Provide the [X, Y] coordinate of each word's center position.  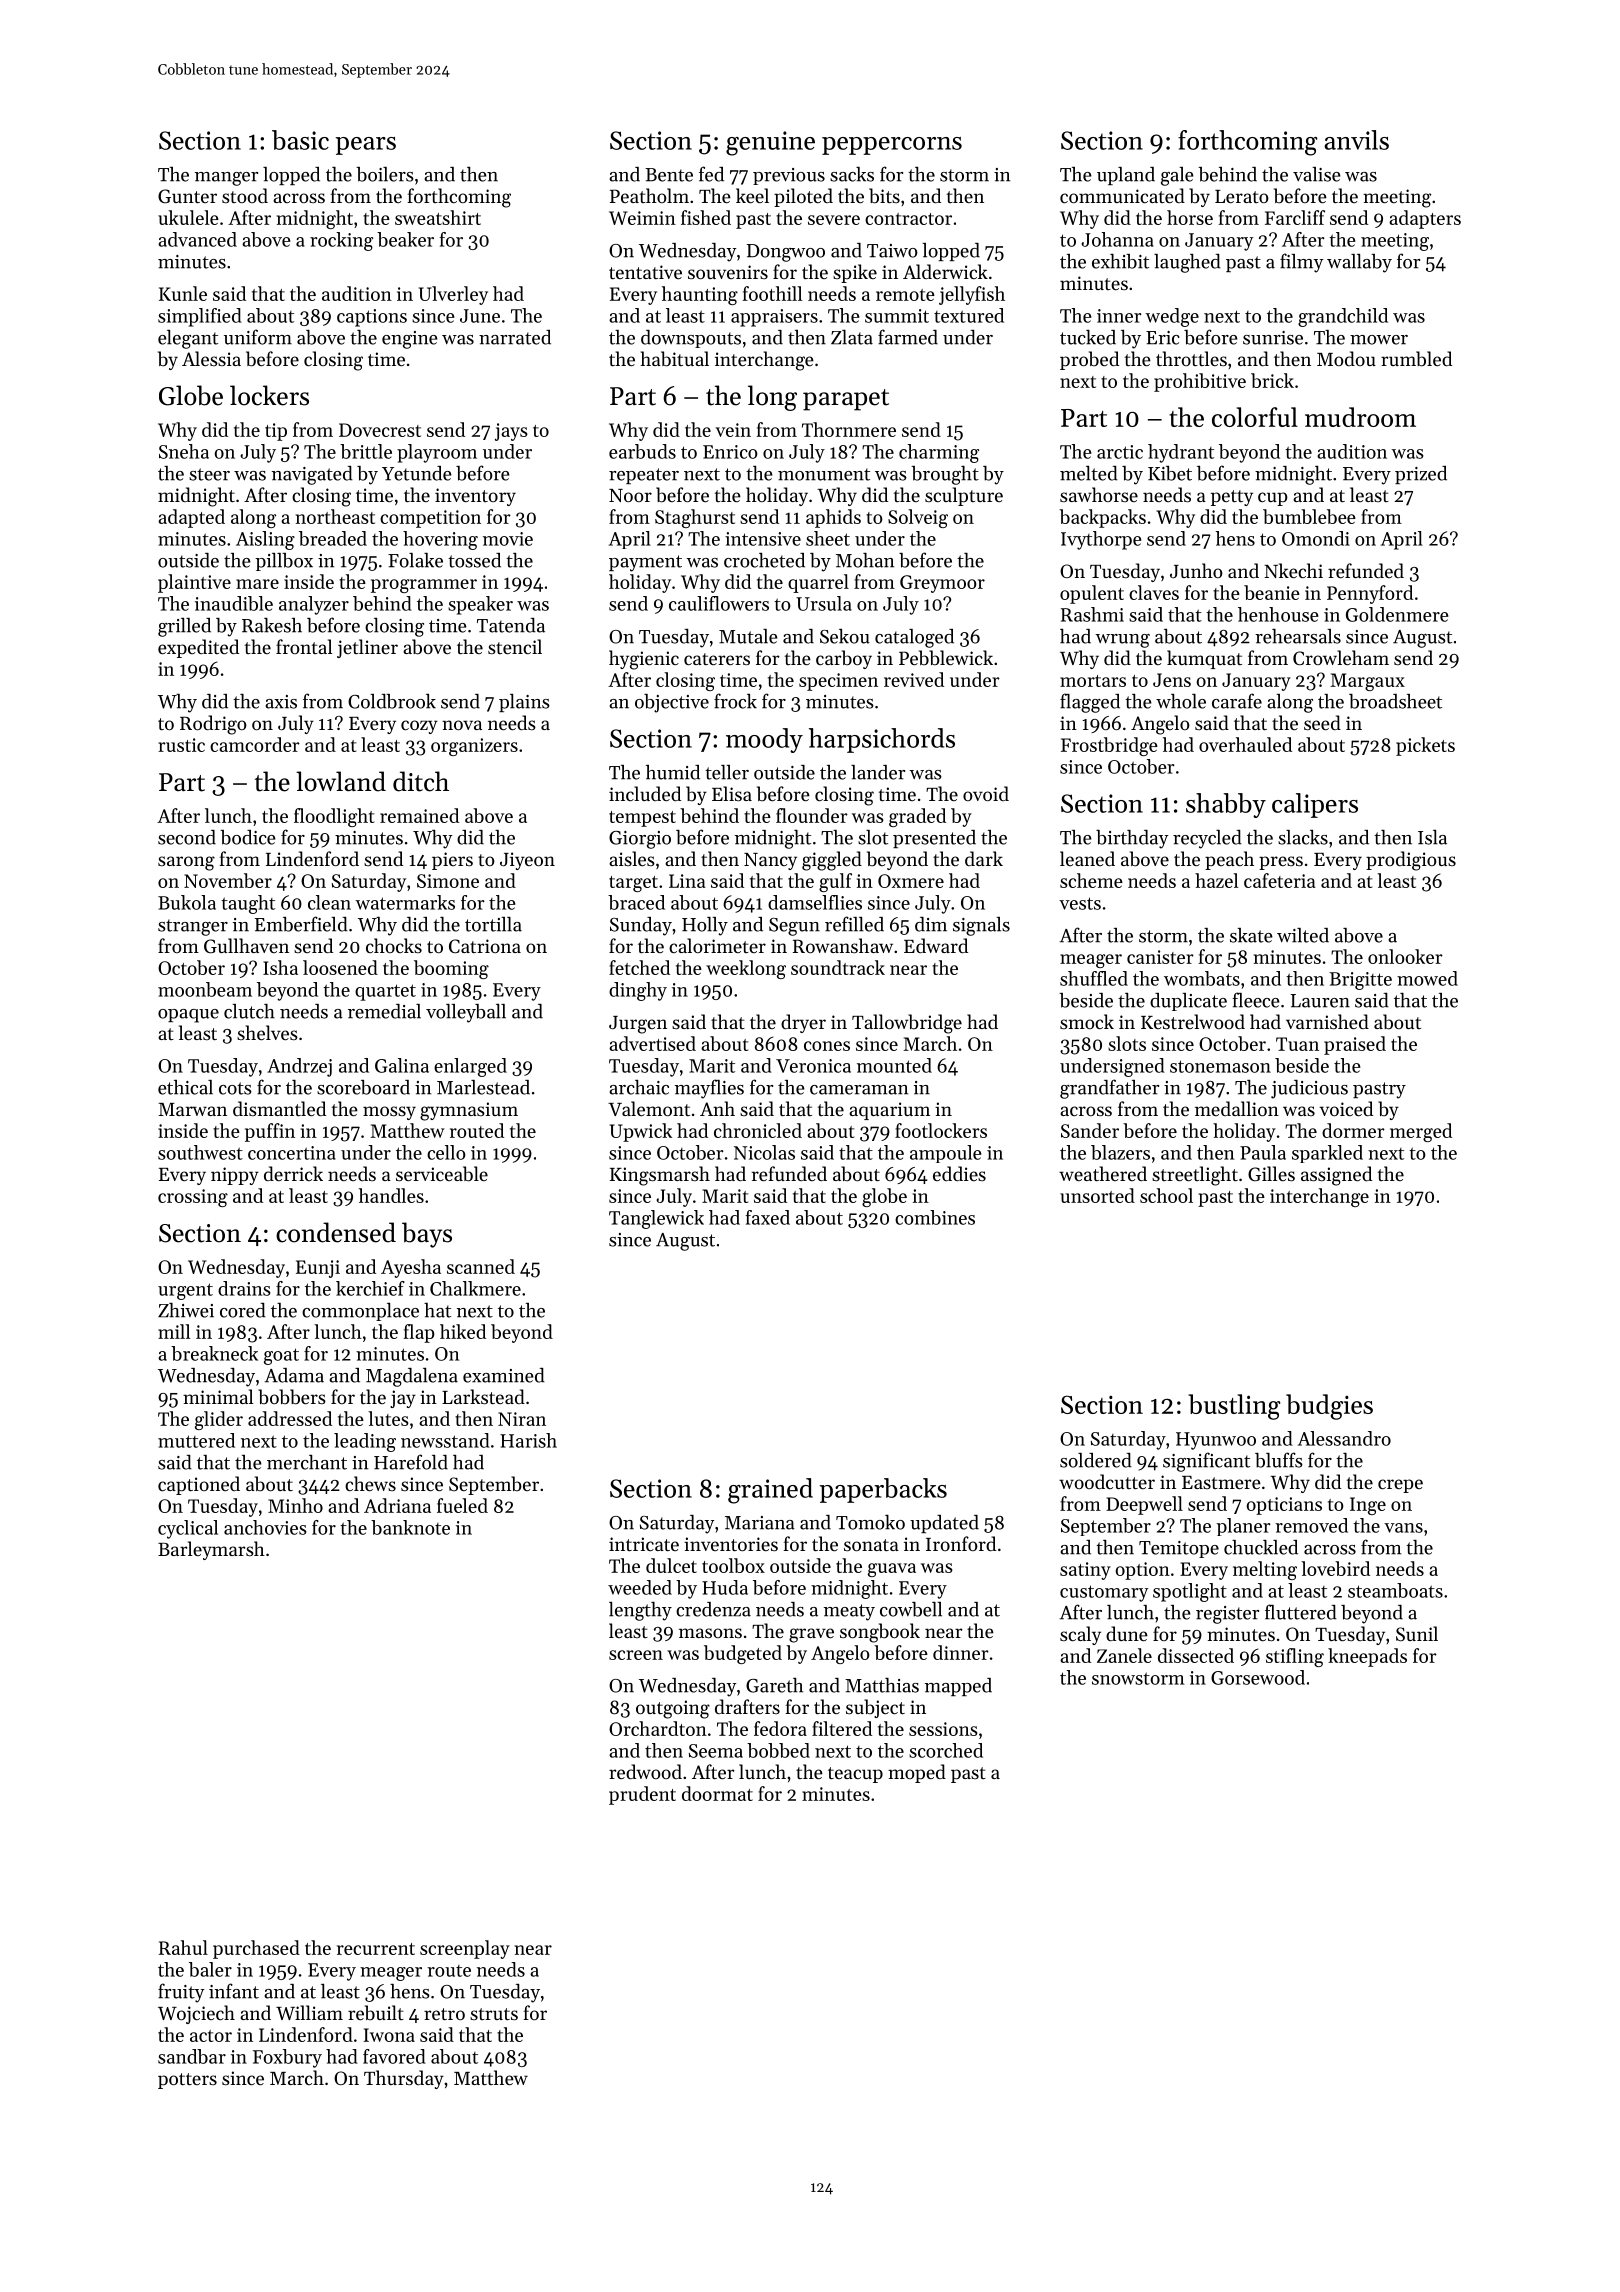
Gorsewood [1258, 1677]
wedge [1172, 317]
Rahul [183, 1947]
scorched [946, 1750]
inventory [475, 497]
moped [917, 1773]
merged [1421, 1132]
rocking [341, 241]
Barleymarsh [211, 1550]
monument [824, 474]
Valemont [649, 1108]
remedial [384, 1011]
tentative [645, 272]
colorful [1255, 417]
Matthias [882, 1685]
